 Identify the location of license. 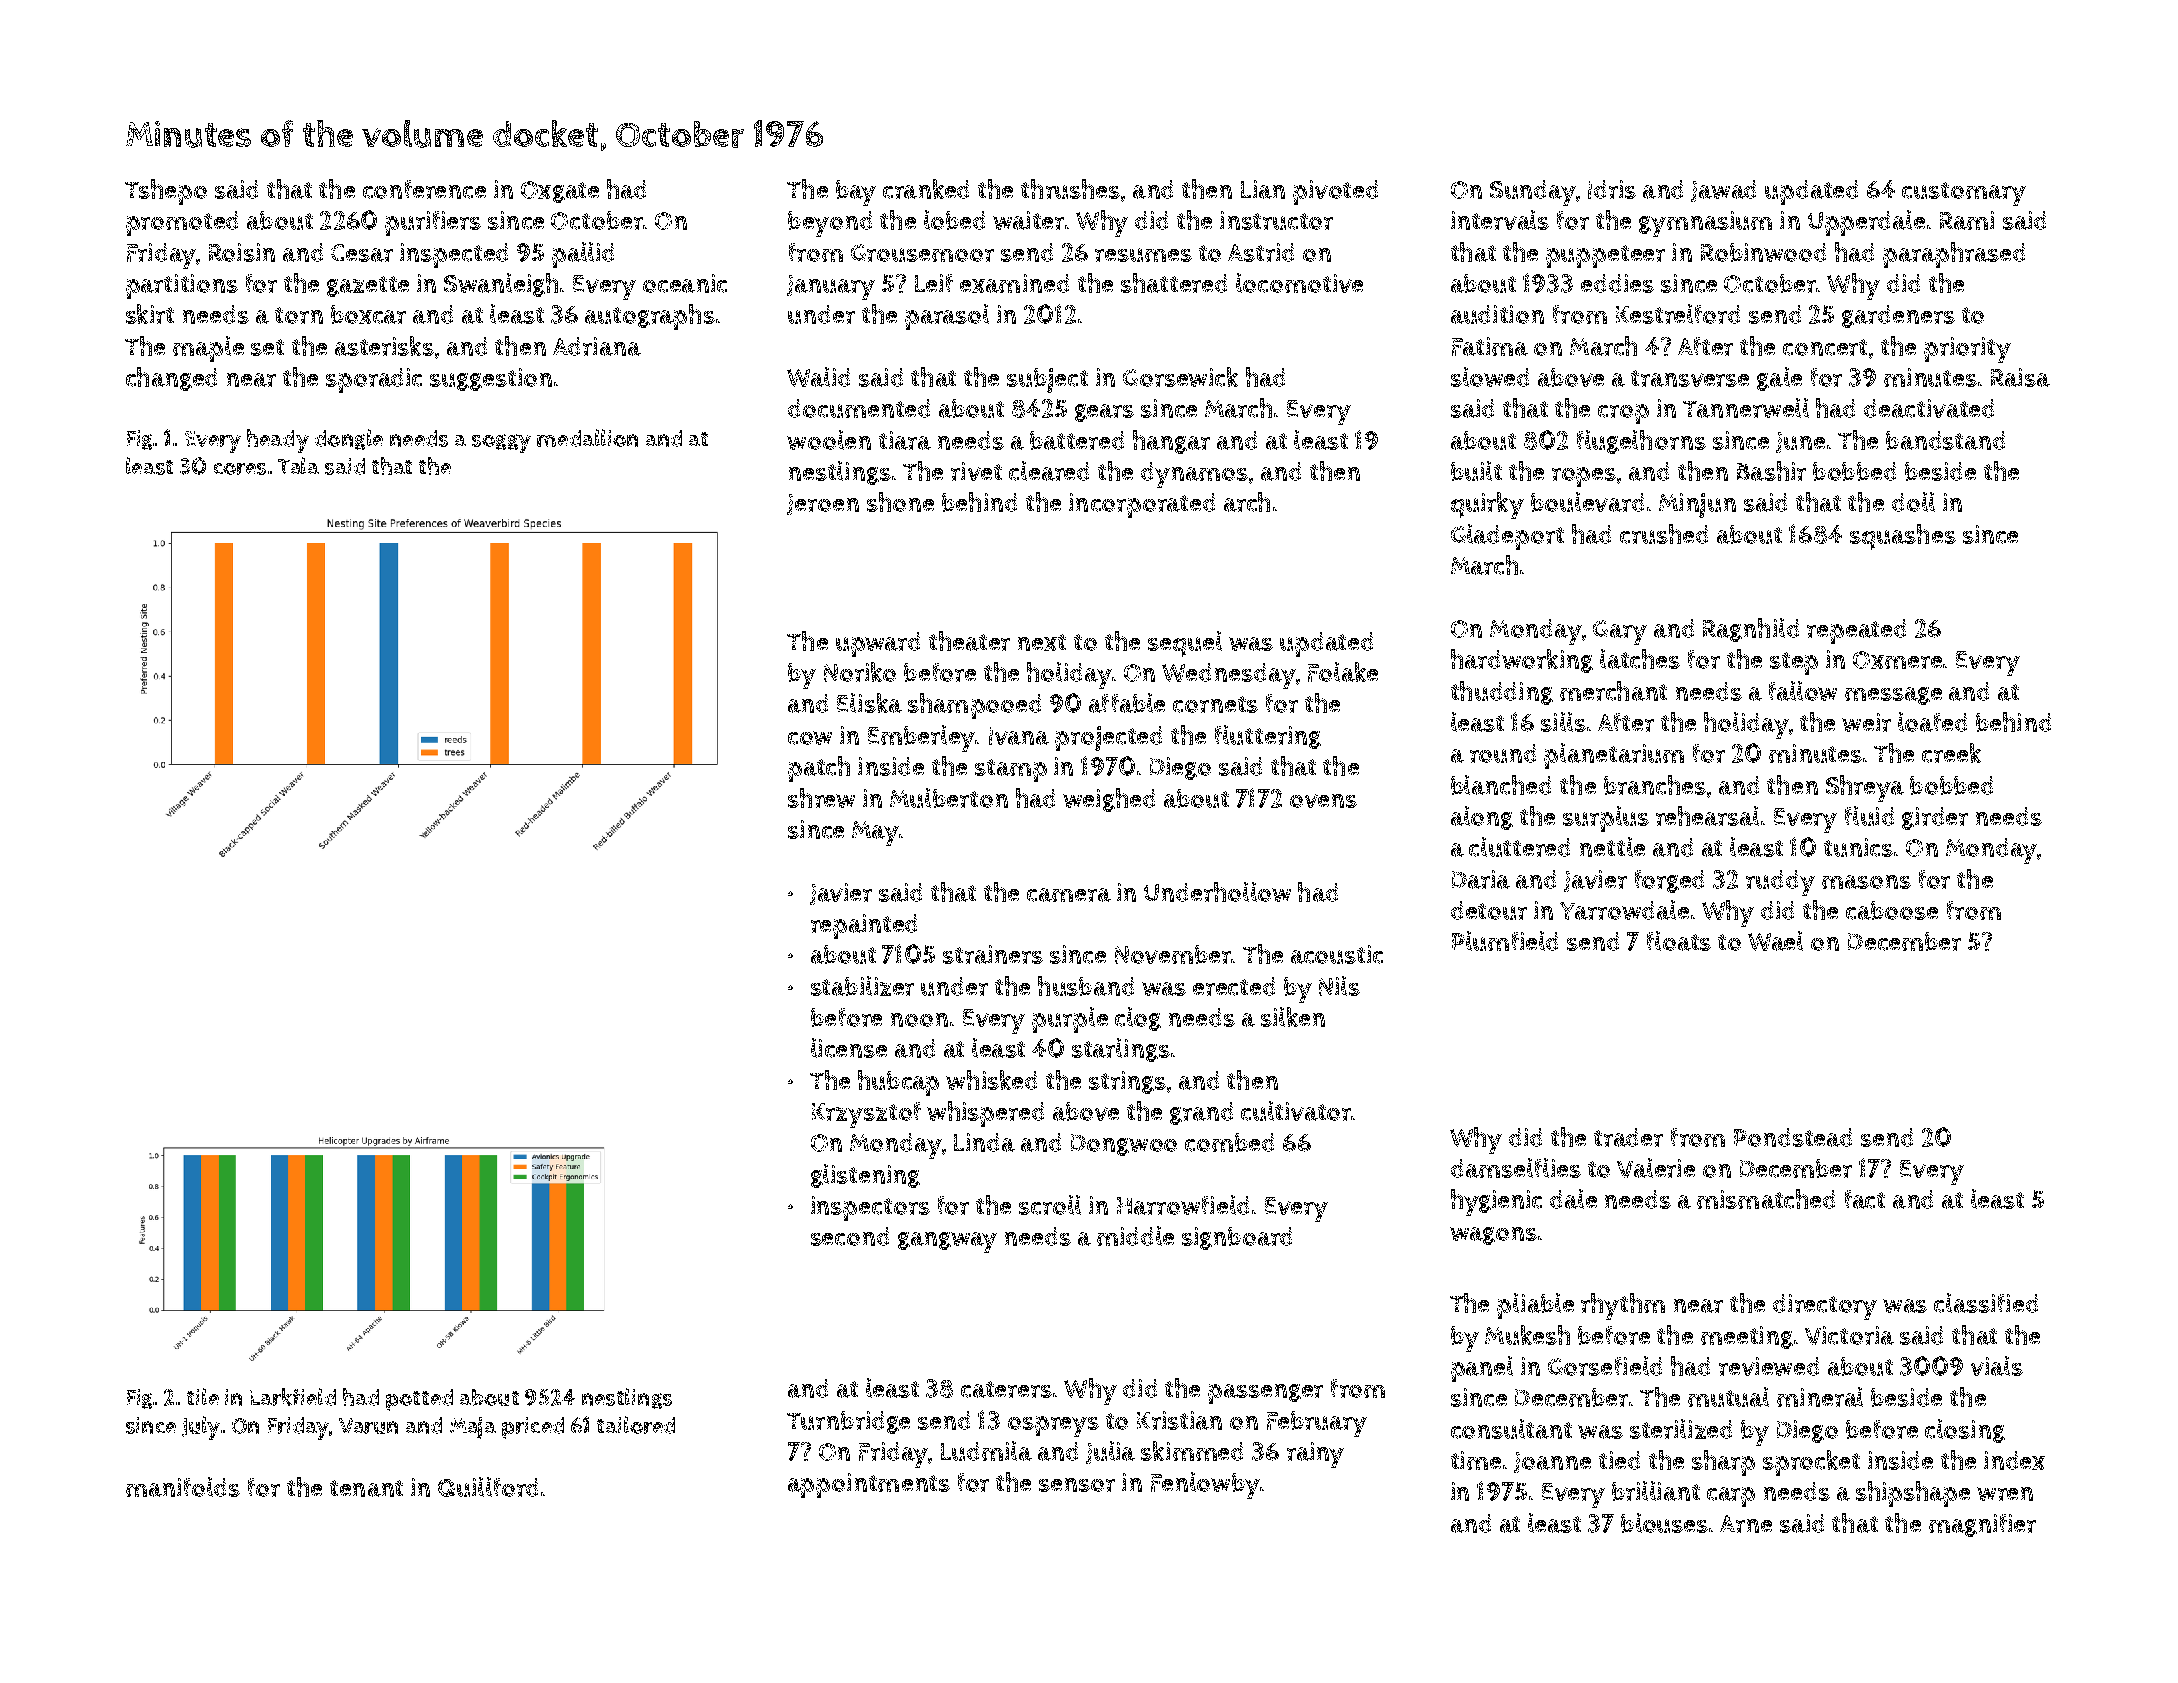
(849, 1048).
